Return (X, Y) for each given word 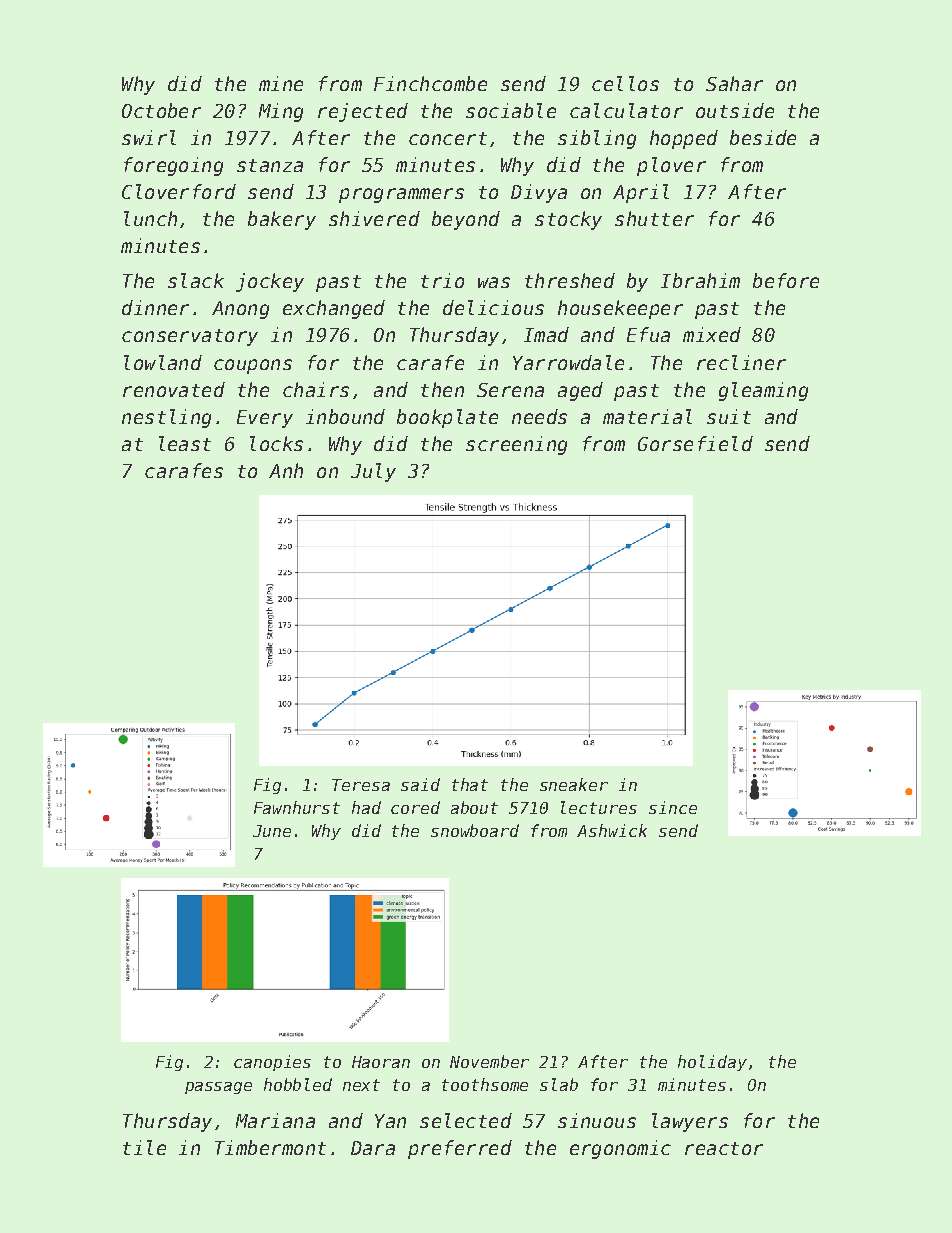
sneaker (574, 784)
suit (729, 416)
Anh (286, 470)
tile (144, 1147)
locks (276, 443)
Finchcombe (430, 83)
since (673, 807)
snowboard (475, 830)
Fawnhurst (297, 807)
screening (516, 445)
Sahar (734, 83)
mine (281, 83)
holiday (712, 1063)
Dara (373, 1148)
